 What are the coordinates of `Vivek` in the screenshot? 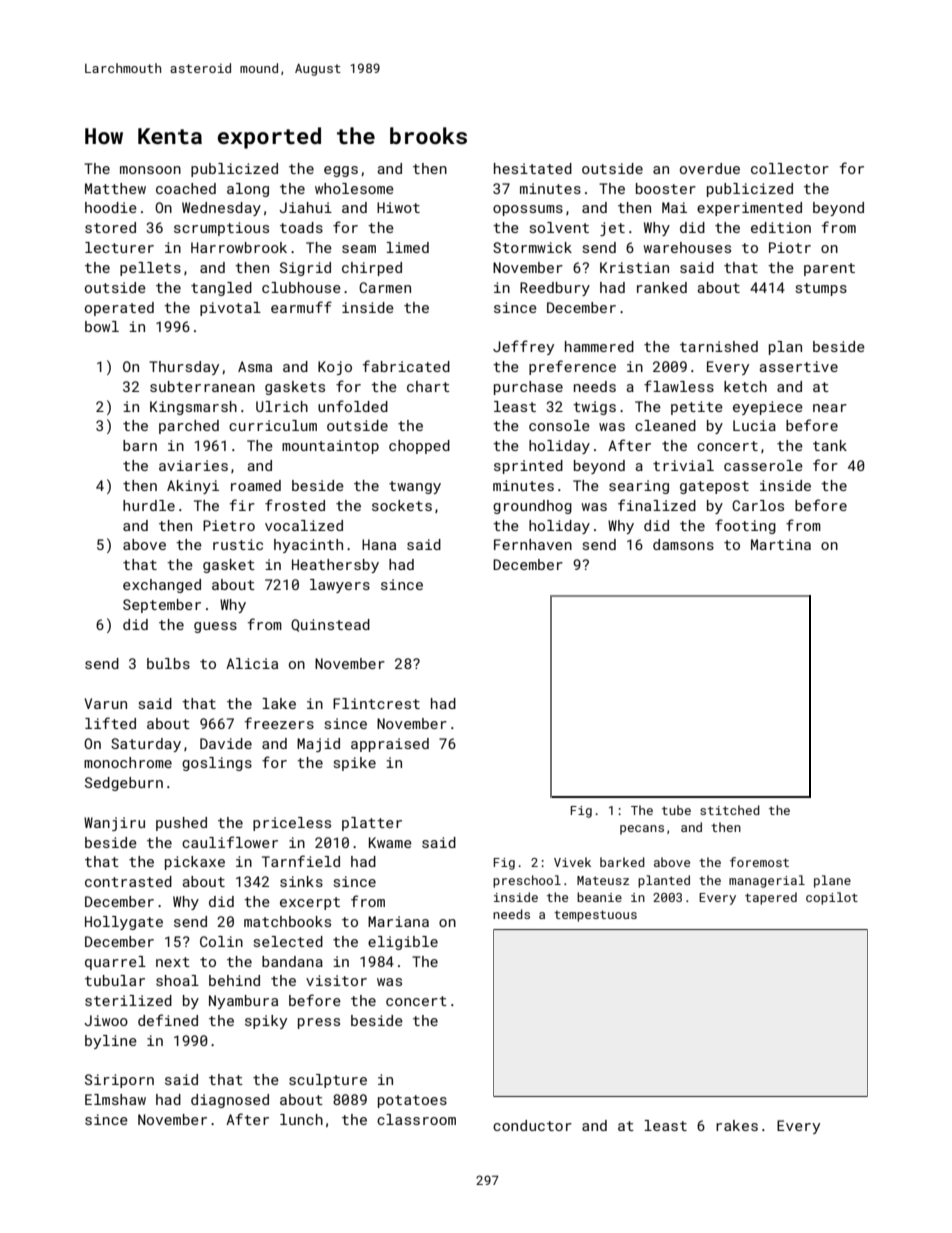 It's located at (572, 862).
